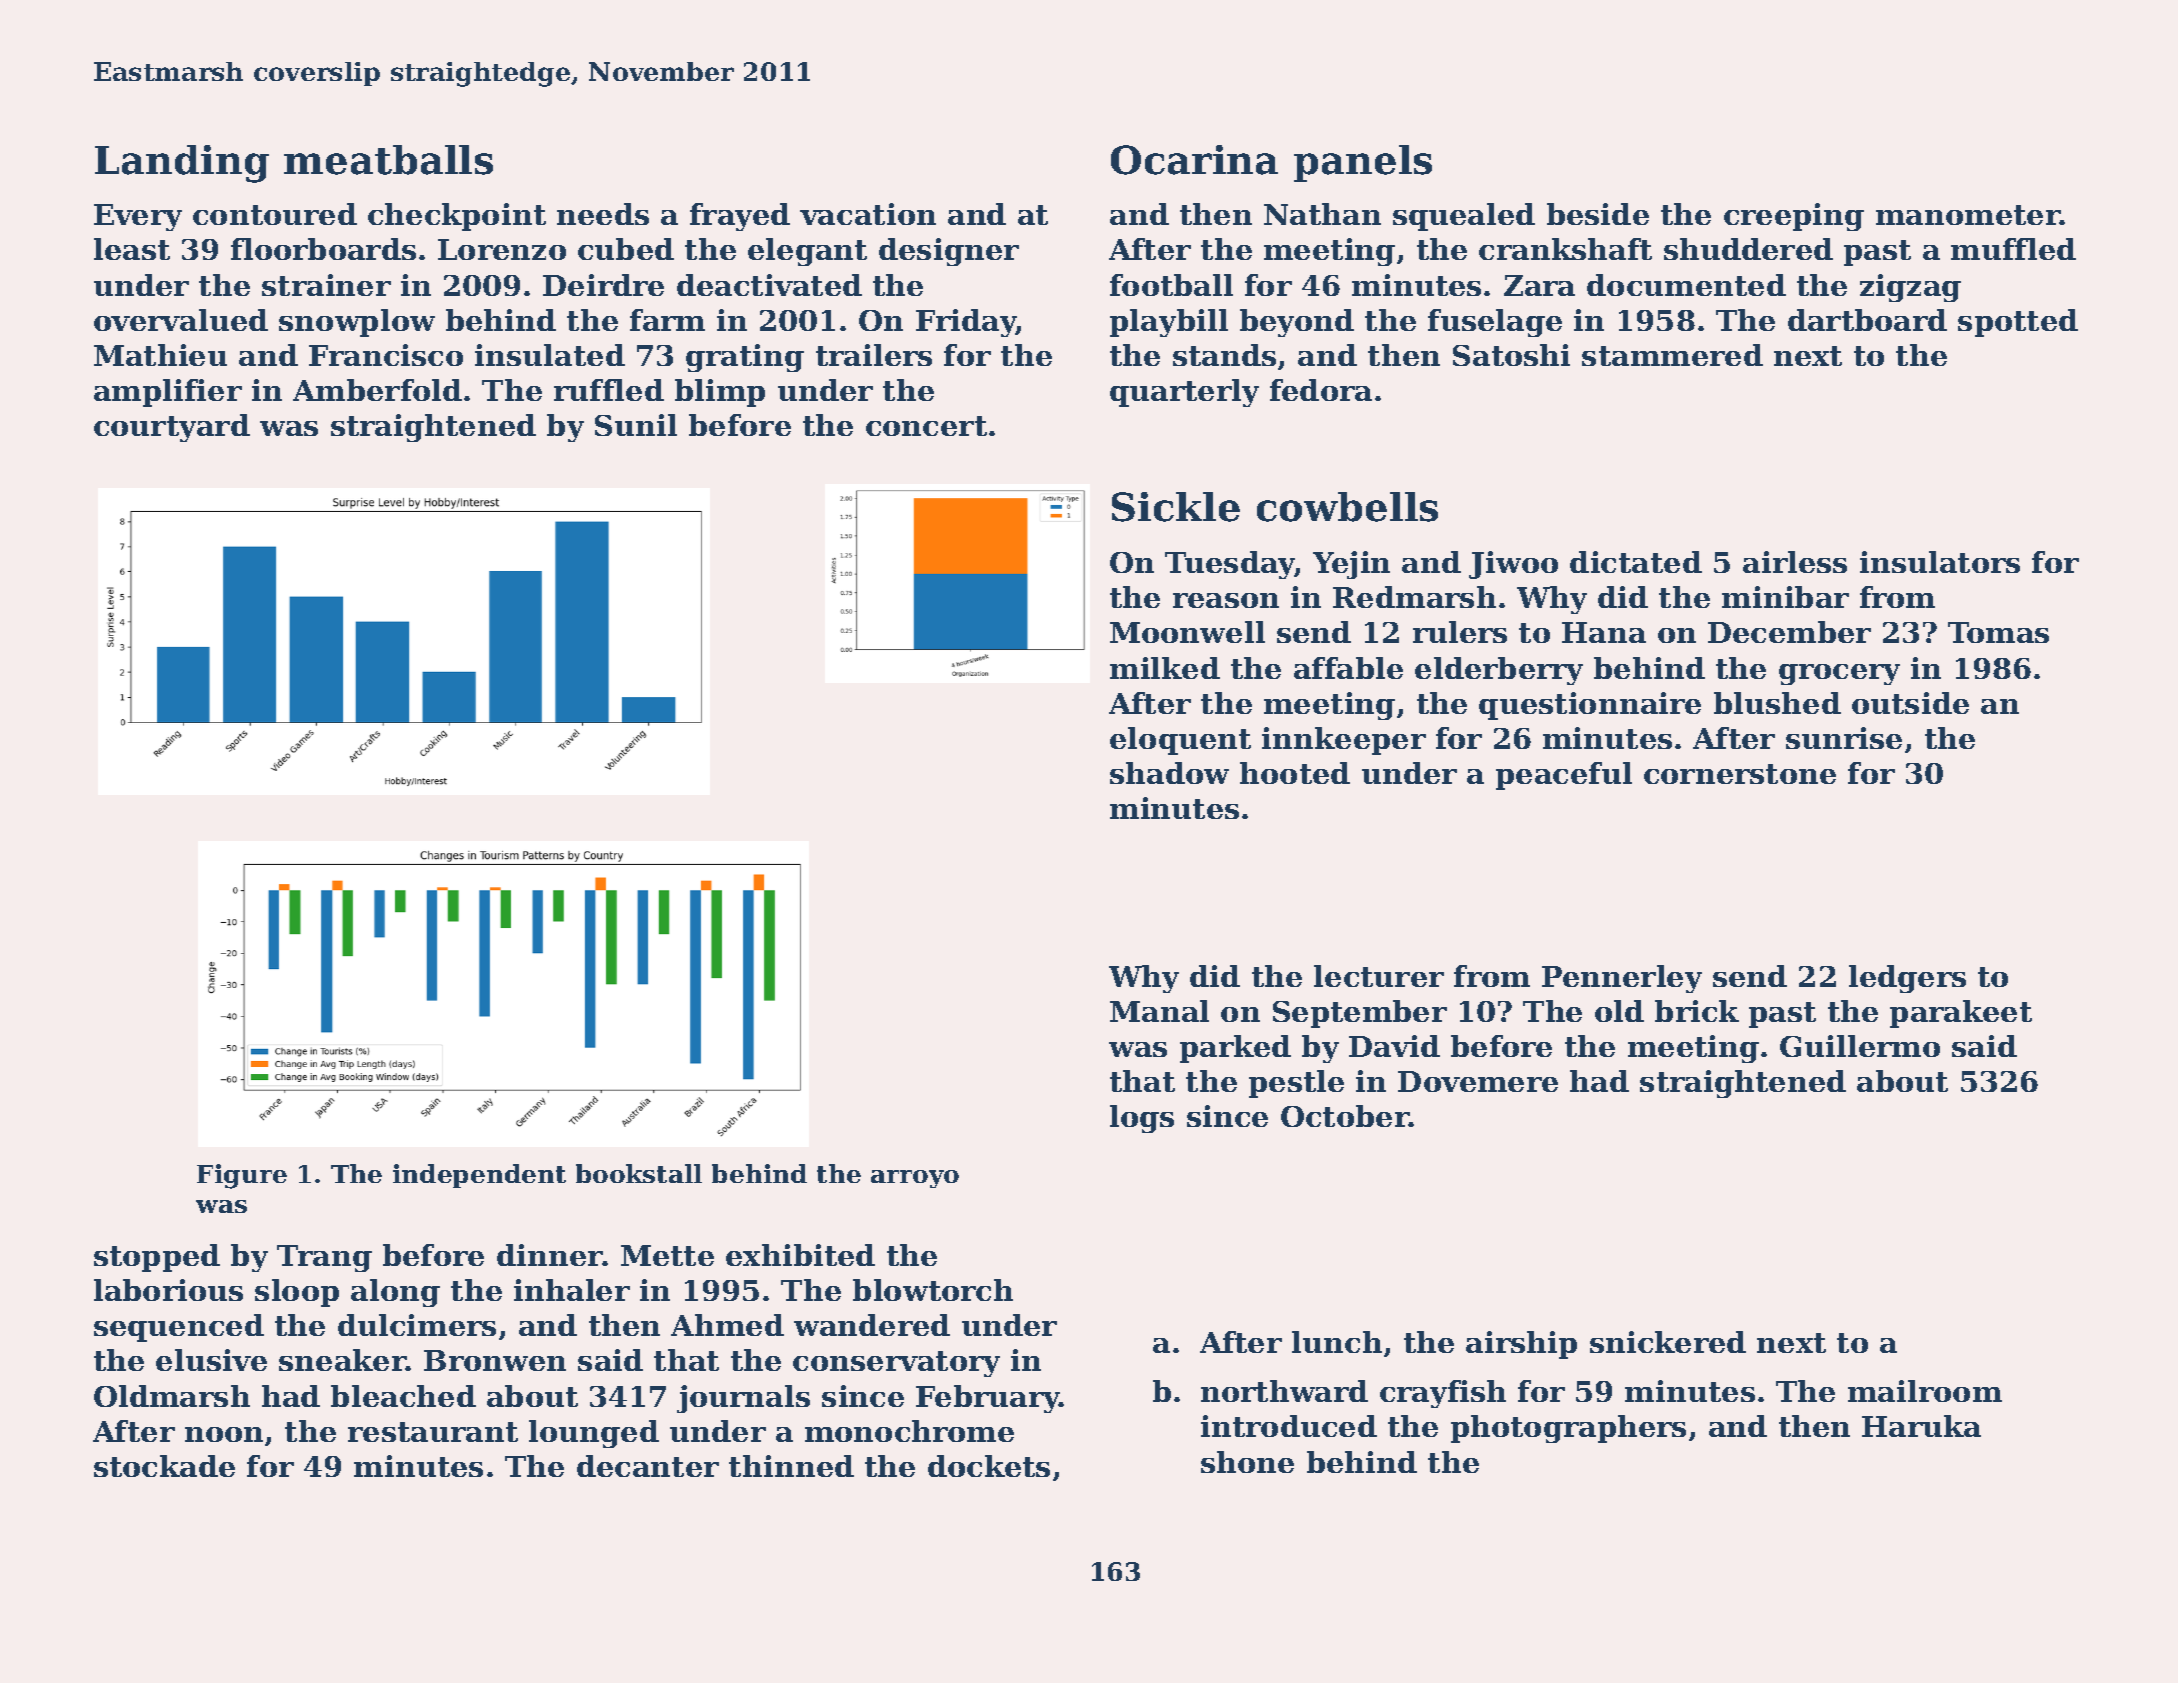 The width and height of the screenshot is (2178, 1683). I want to click on strainer, so click(326, 285).
